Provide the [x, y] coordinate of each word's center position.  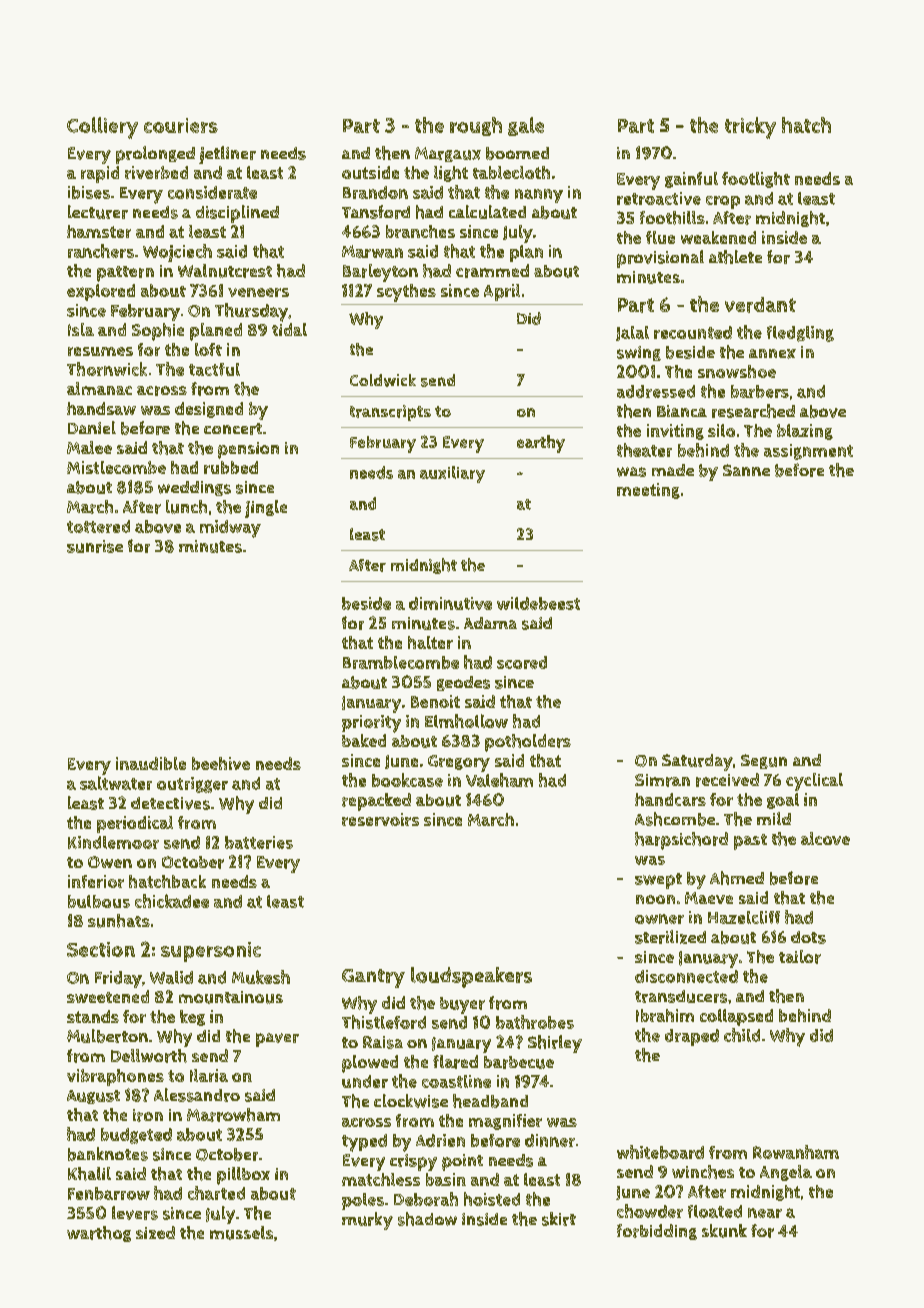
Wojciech [177, 253]
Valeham [499, 780]
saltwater [116, 783]
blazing [805, 432]
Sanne [746, 470]
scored [522, 662]
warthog [99, 1234]
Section [101, 949]
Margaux [448, 154]
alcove [825, 838]
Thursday [251, 312]
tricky [750, 128]
